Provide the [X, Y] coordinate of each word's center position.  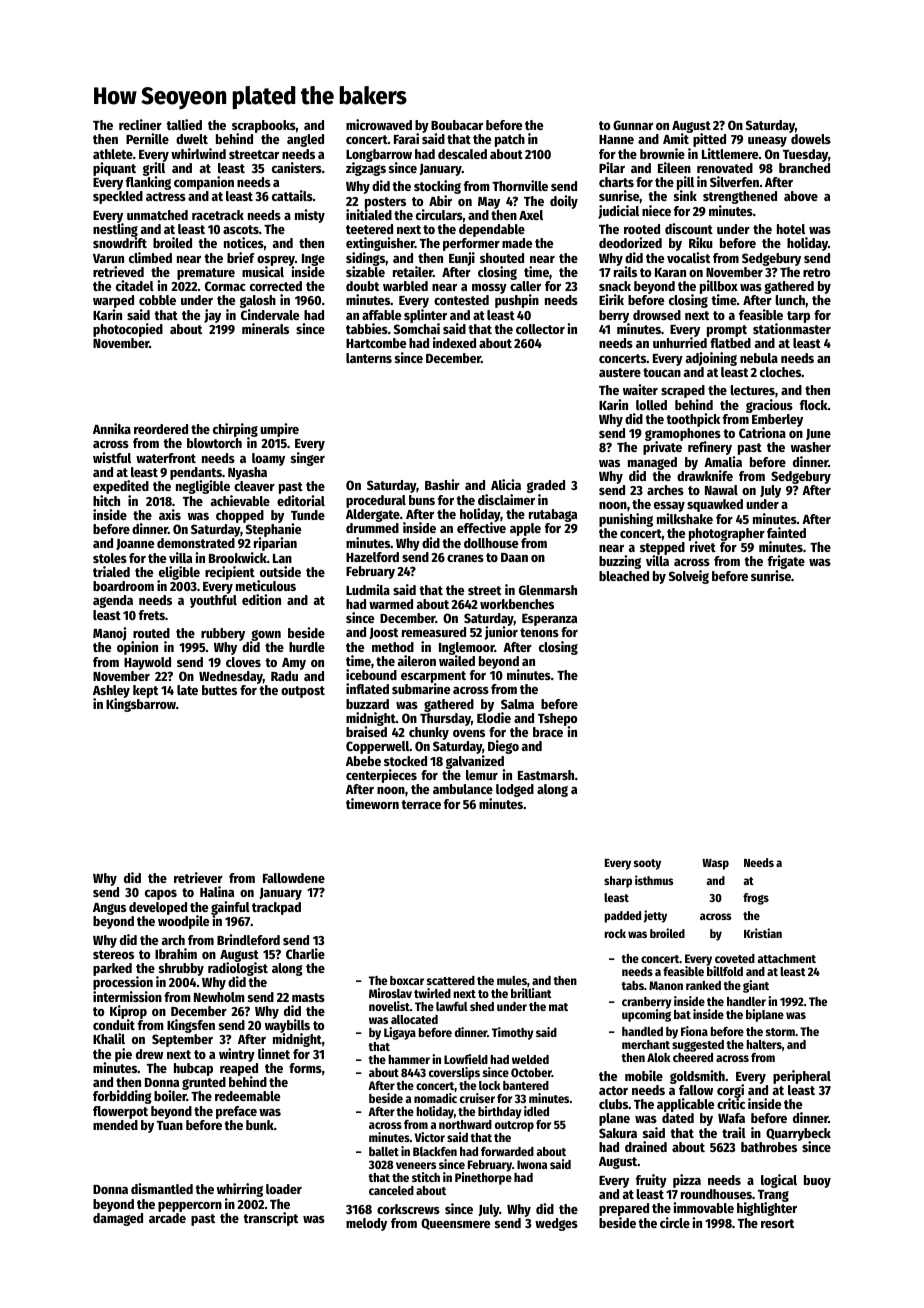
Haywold [147, 663]
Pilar [612, 167]
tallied [184, 124]
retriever [198, 877]
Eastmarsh [546, 775]
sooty [647, 864]
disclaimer [506, 499]
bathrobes [769, 1147]
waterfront [166, 458]
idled [536, 1111]
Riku [701, 242]
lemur [482, 775]
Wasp [715, 864]
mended [115, 1125]
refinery [710, 448]
